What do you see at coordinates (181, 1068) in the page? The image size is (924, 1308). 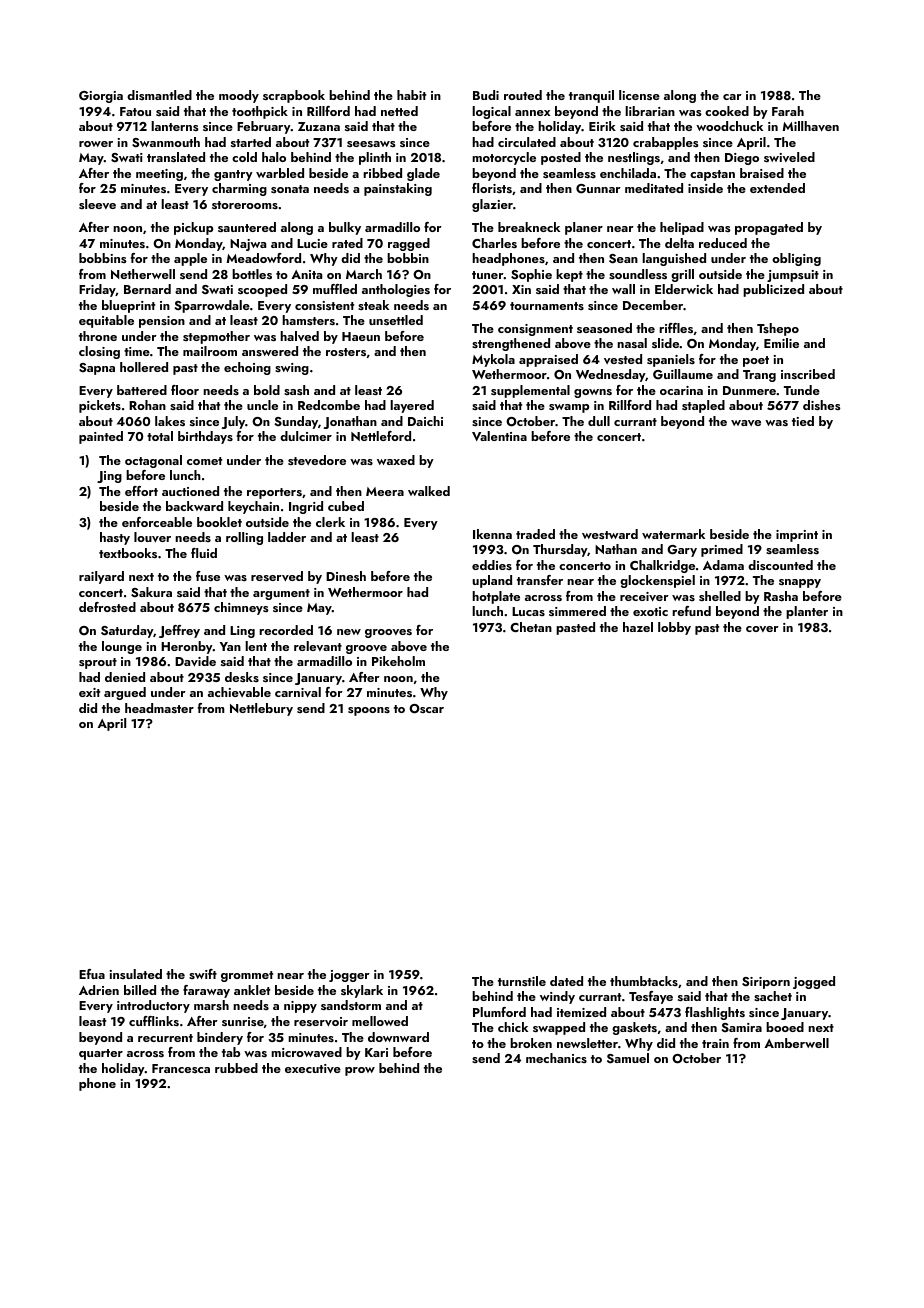 I see `Francesca` at bounding box center [181, 1068].
